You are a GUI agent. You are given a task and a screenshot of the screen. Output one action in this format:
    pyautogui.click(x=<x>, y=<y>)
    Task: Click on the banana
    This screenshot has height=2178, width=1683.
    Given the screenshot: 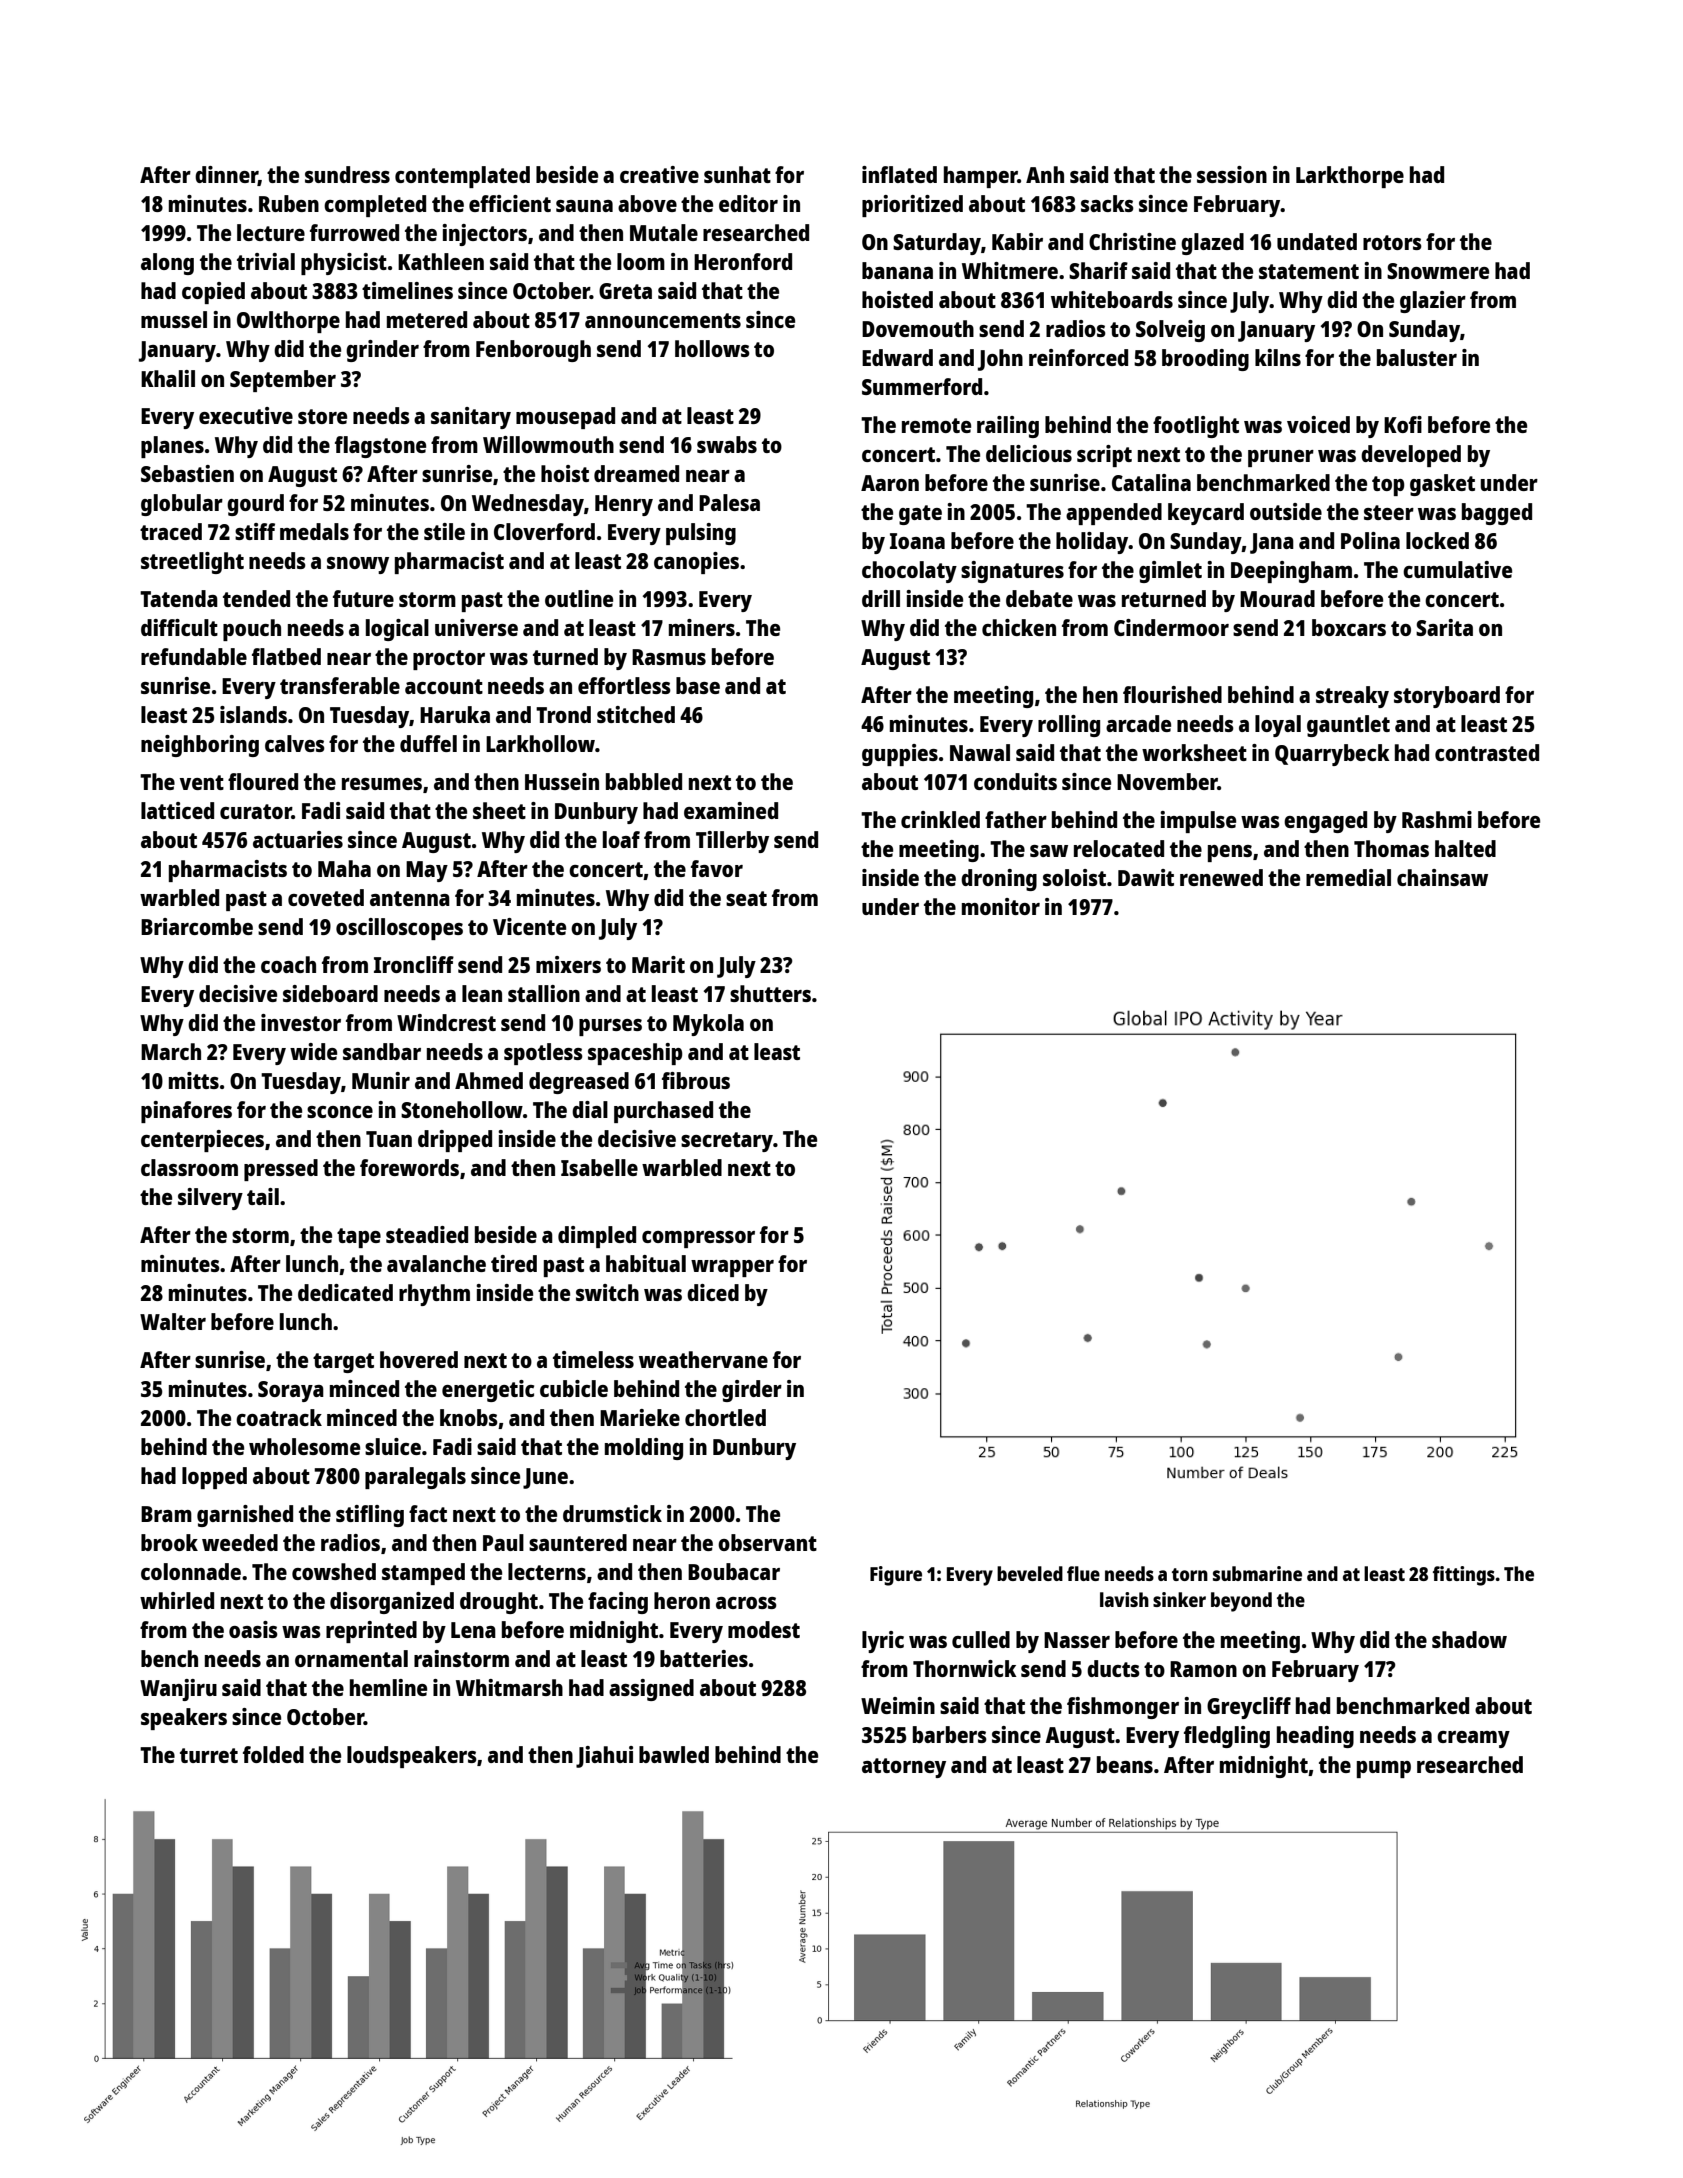 What is the action you would take?
    pyautogui.click(x=897, y=270)
